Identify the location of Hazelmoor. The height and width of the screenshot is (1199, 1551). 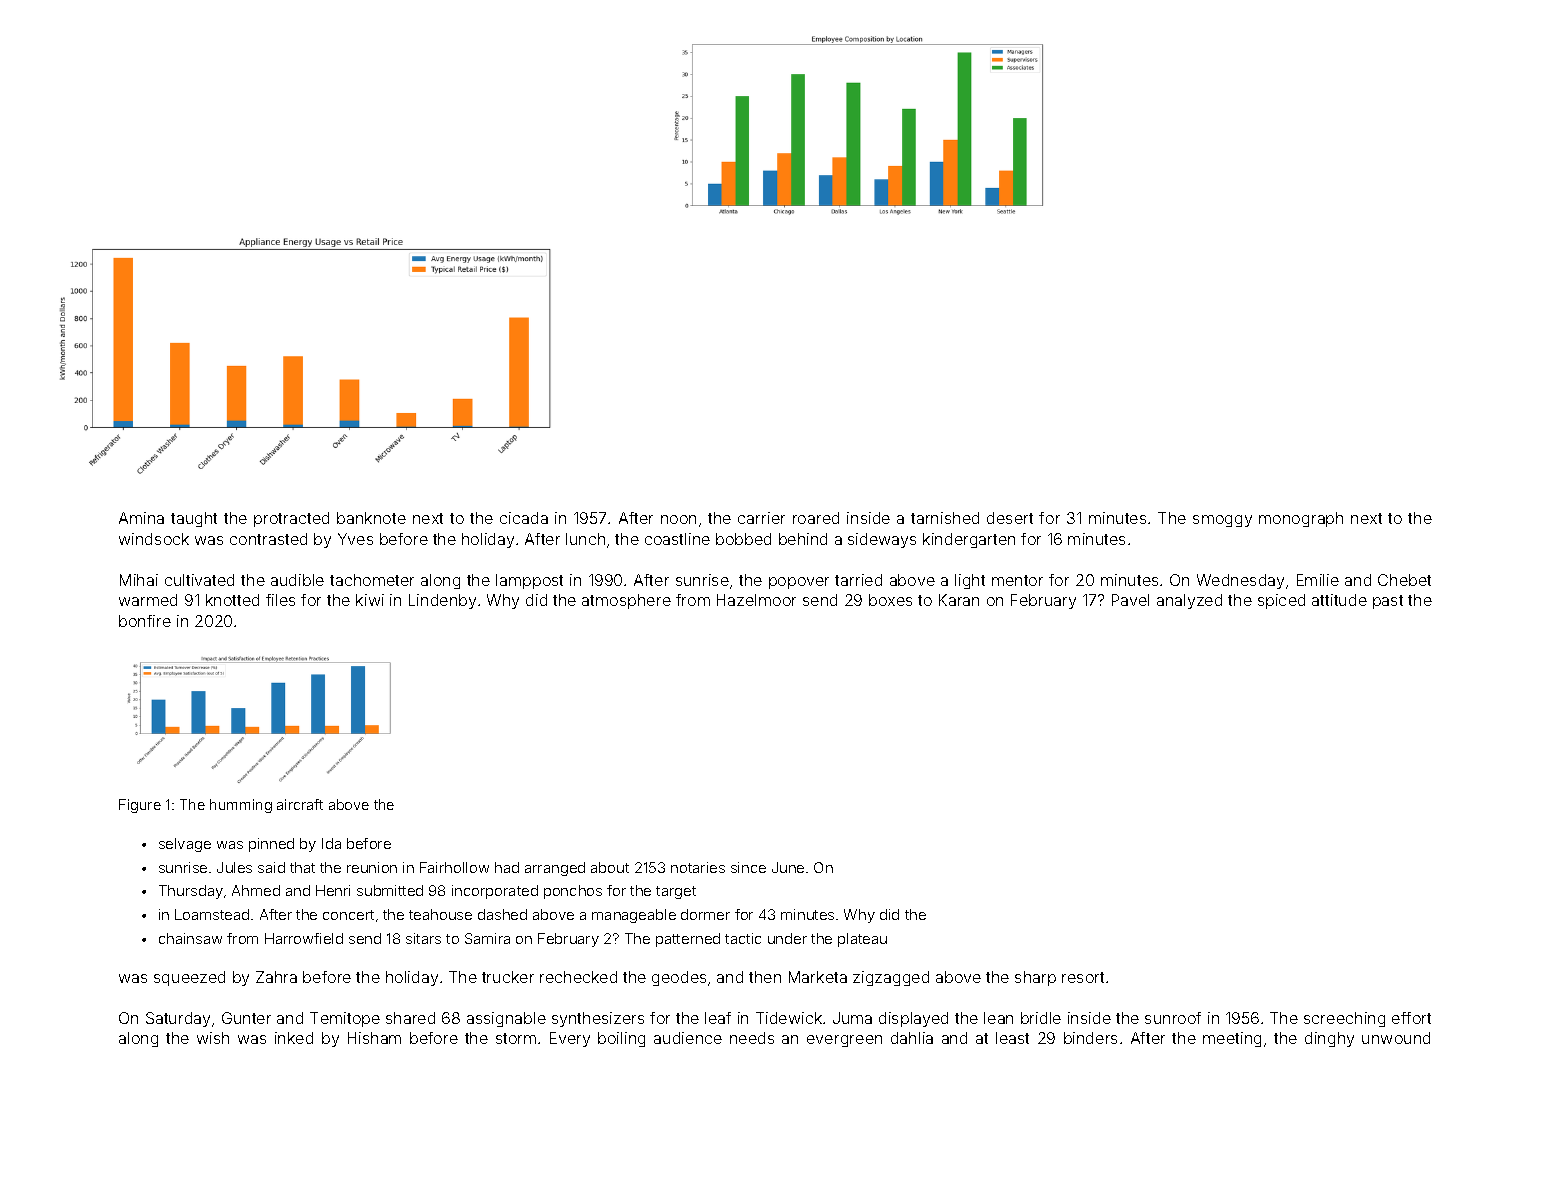
(756, 600).
